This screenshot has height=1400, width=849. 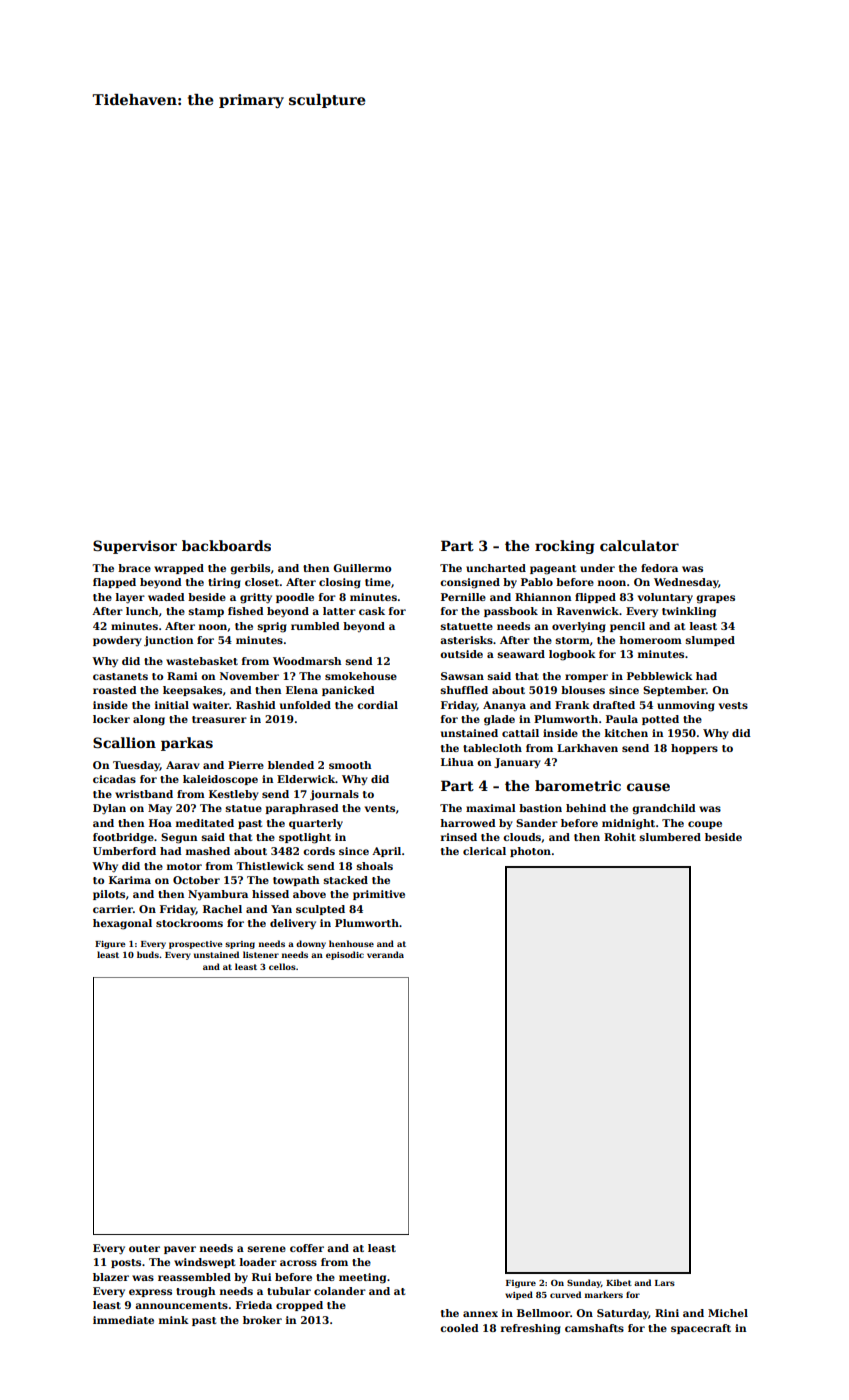 What do you see at coordinates (340, 1291) in the screenshot?
I see `colander` at bounding box center [340, 1291].
